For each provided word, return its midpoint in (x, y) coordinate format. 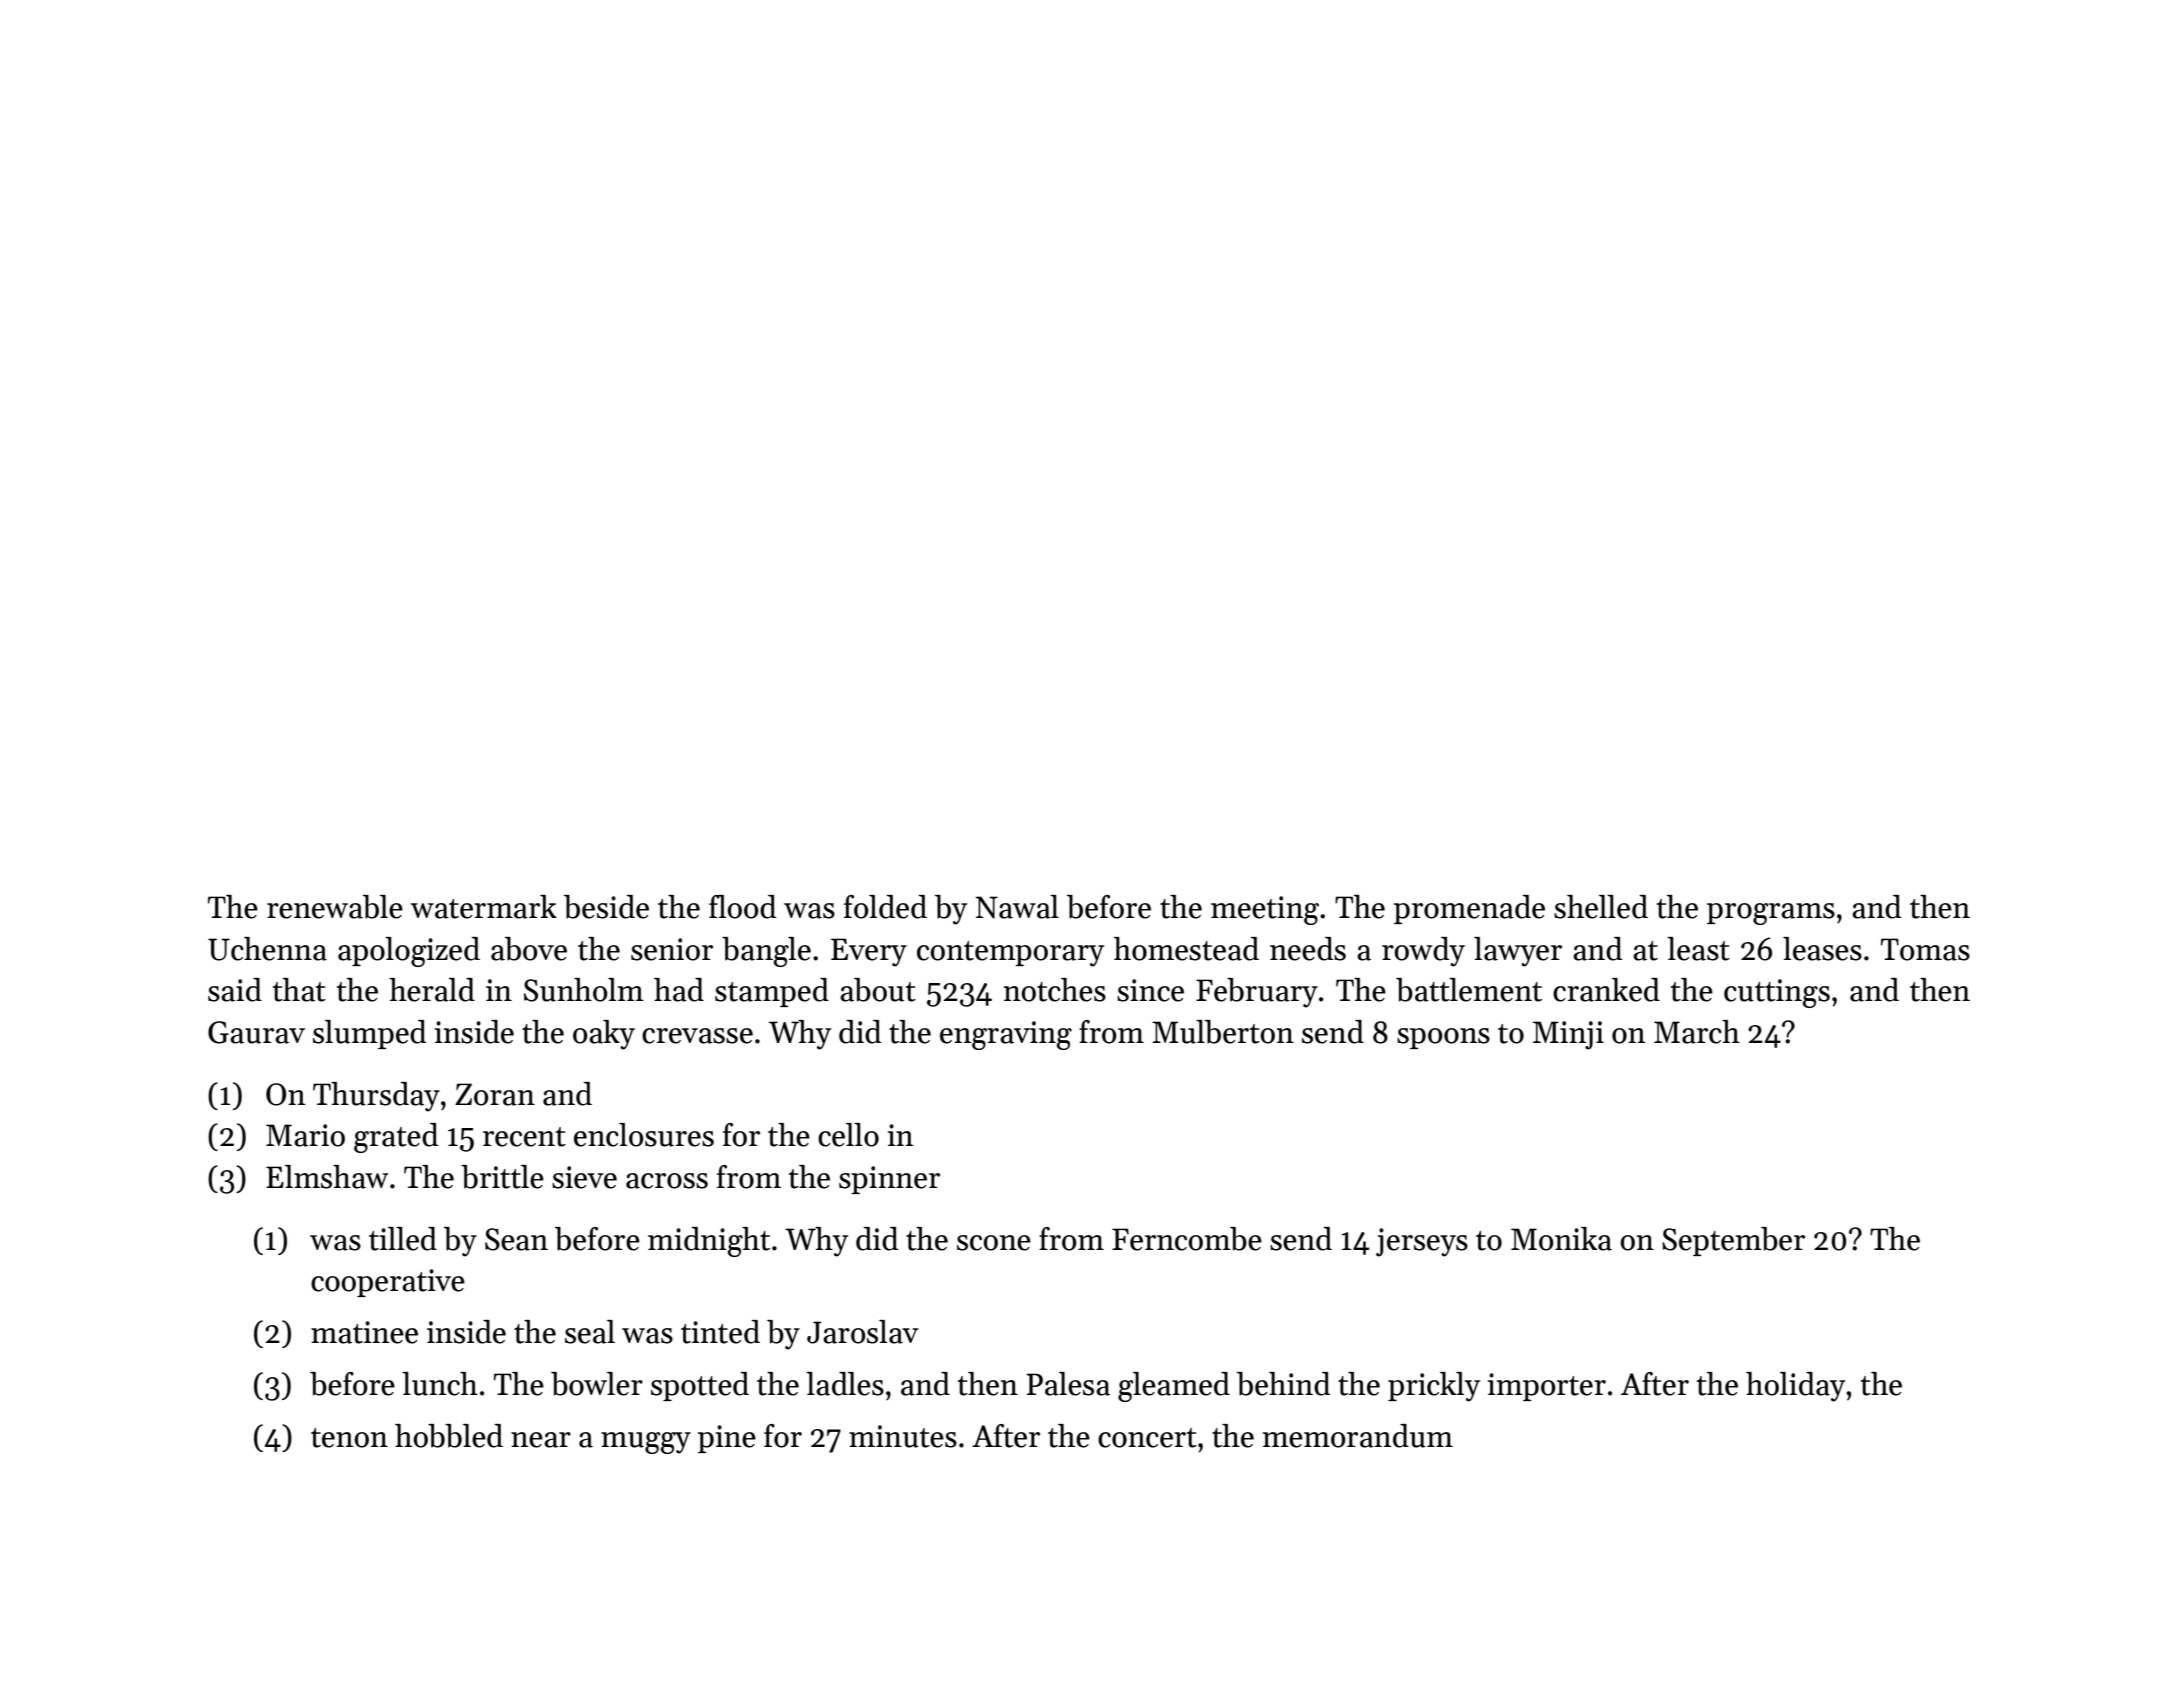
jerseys (1422, 1242)
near (541, 1440)
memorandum (1358, 1436)
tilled (403, 1239)
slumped (369, 1034)
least (1698, 949)
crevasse (697, 1036)
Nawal (1017, 907)
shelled (1601, 907)
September (1733, 1241)
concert (1147, 1438)
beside (606, 907)
